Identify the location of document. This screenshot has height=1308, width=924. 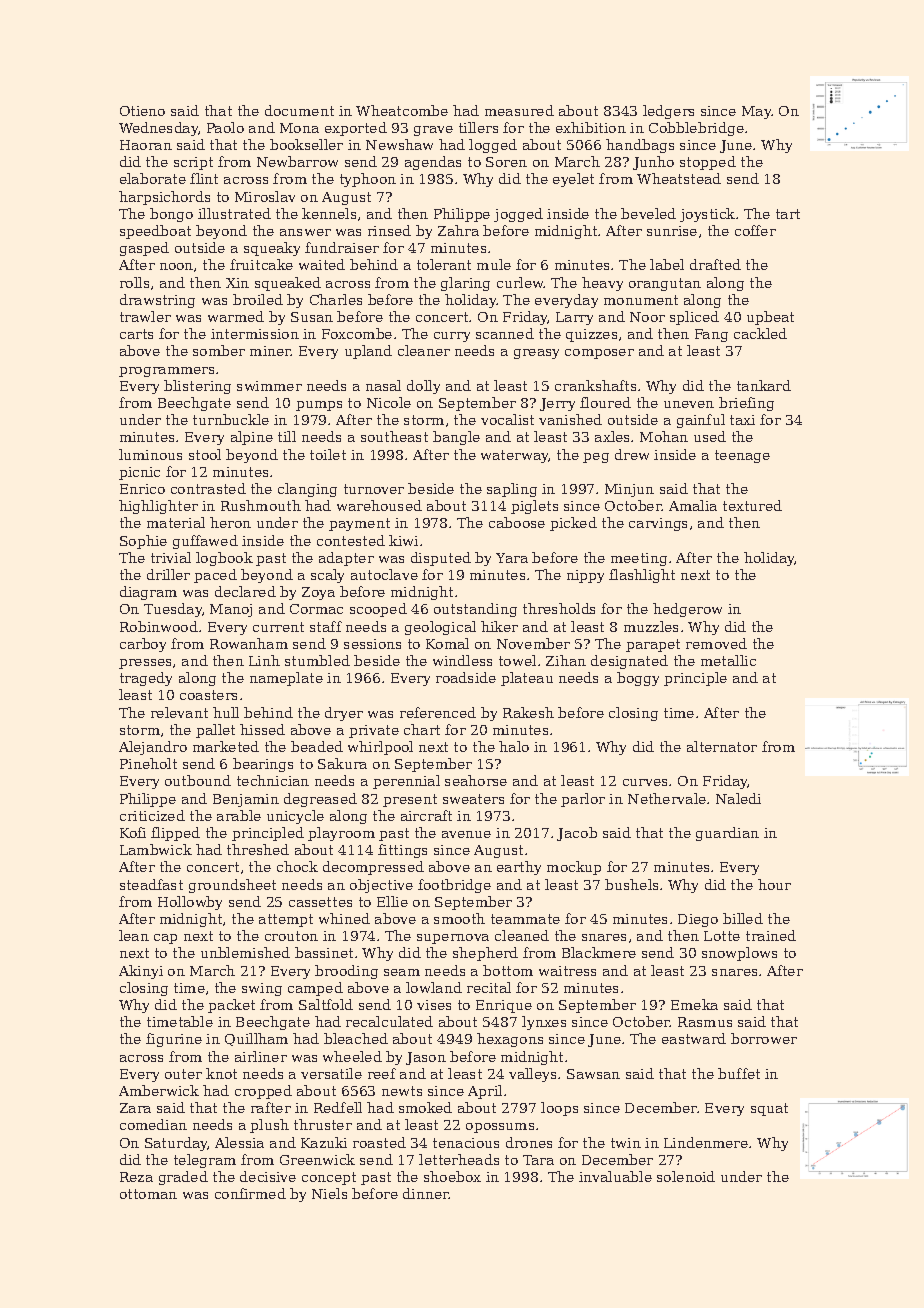
(299, 110).
